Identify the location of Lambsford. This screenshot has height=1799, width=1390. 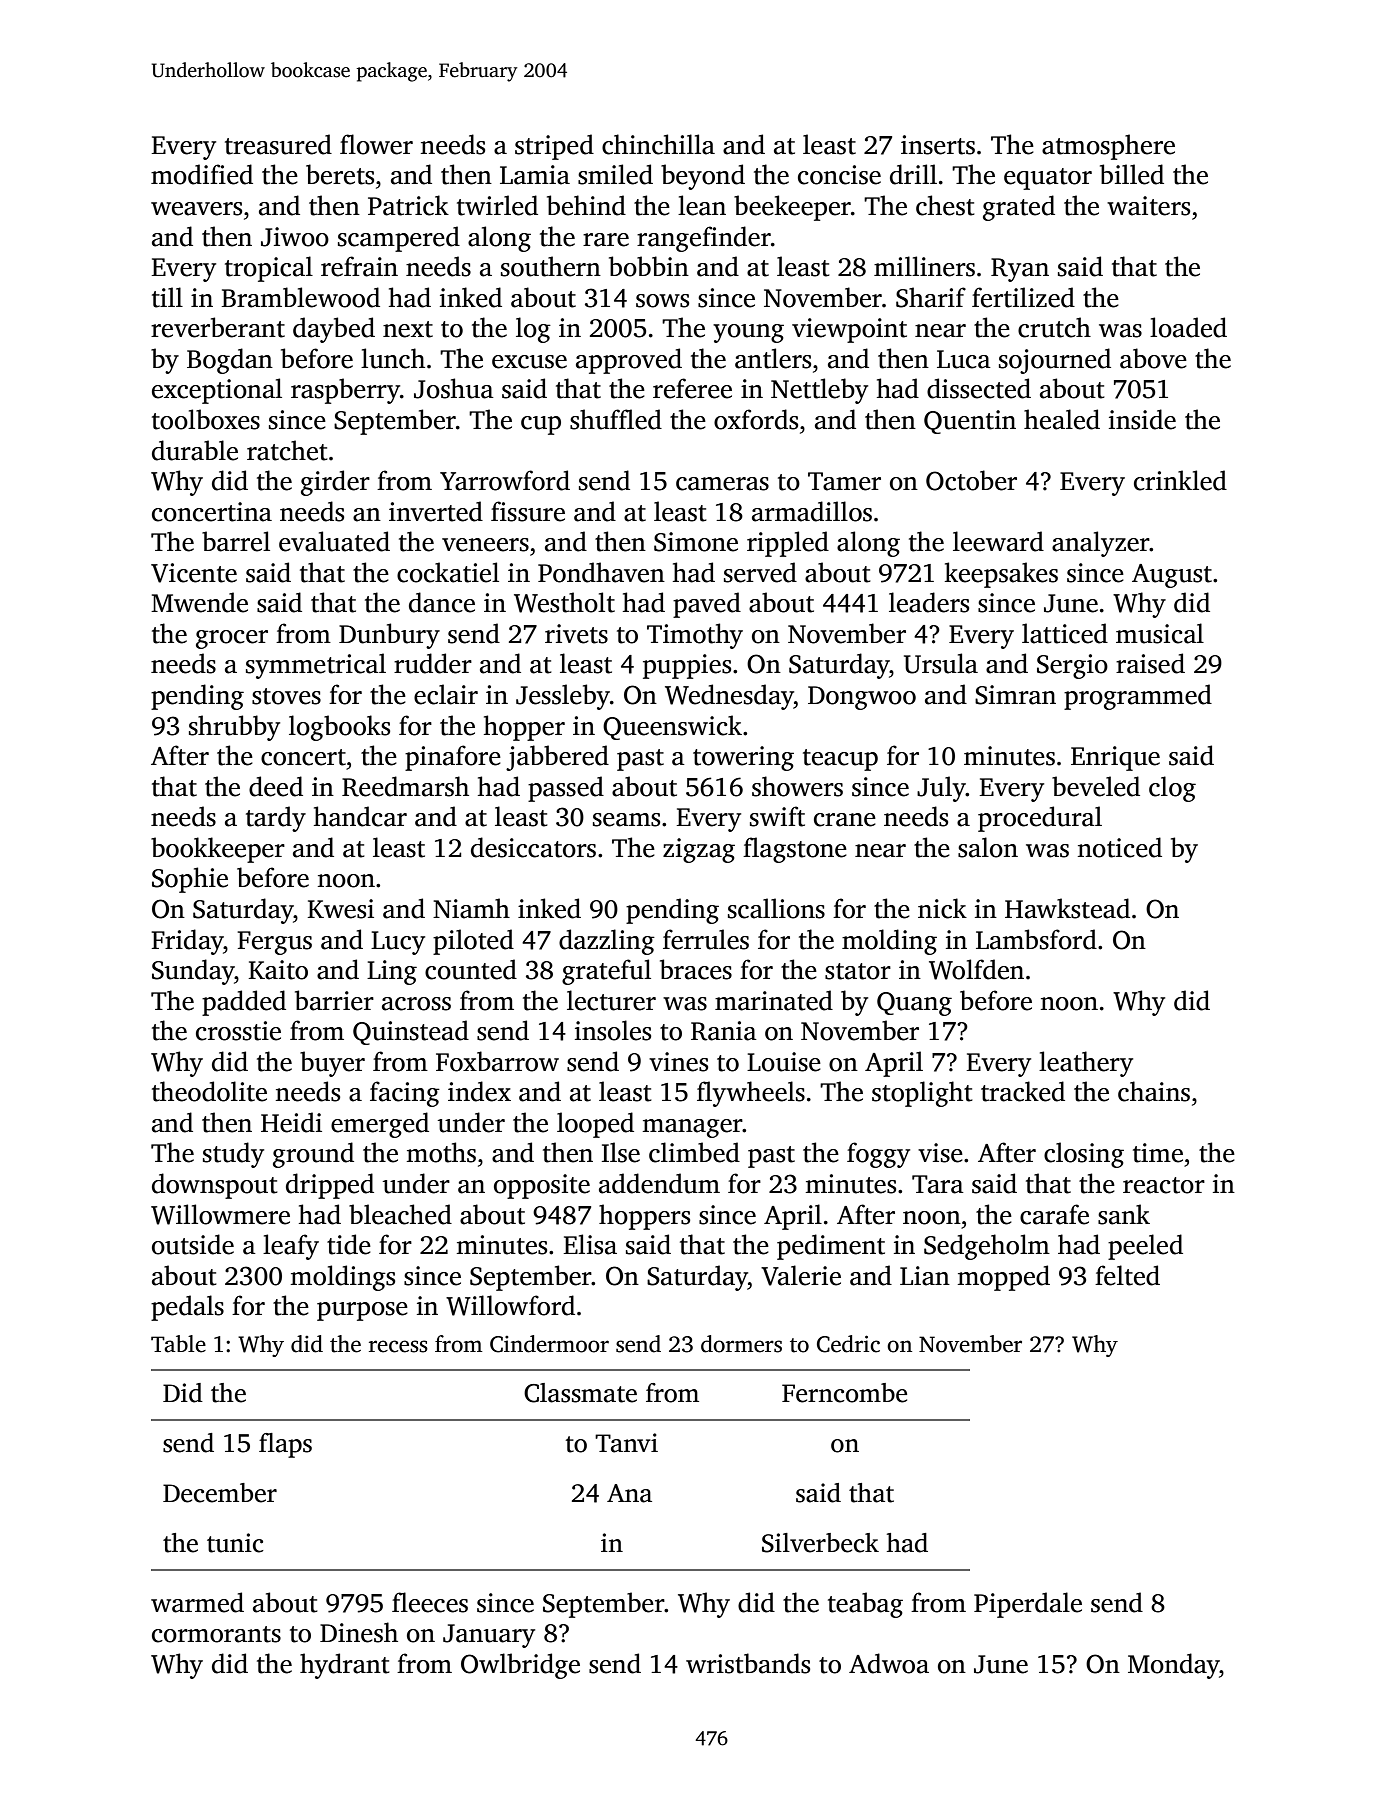
(1036, 939).
